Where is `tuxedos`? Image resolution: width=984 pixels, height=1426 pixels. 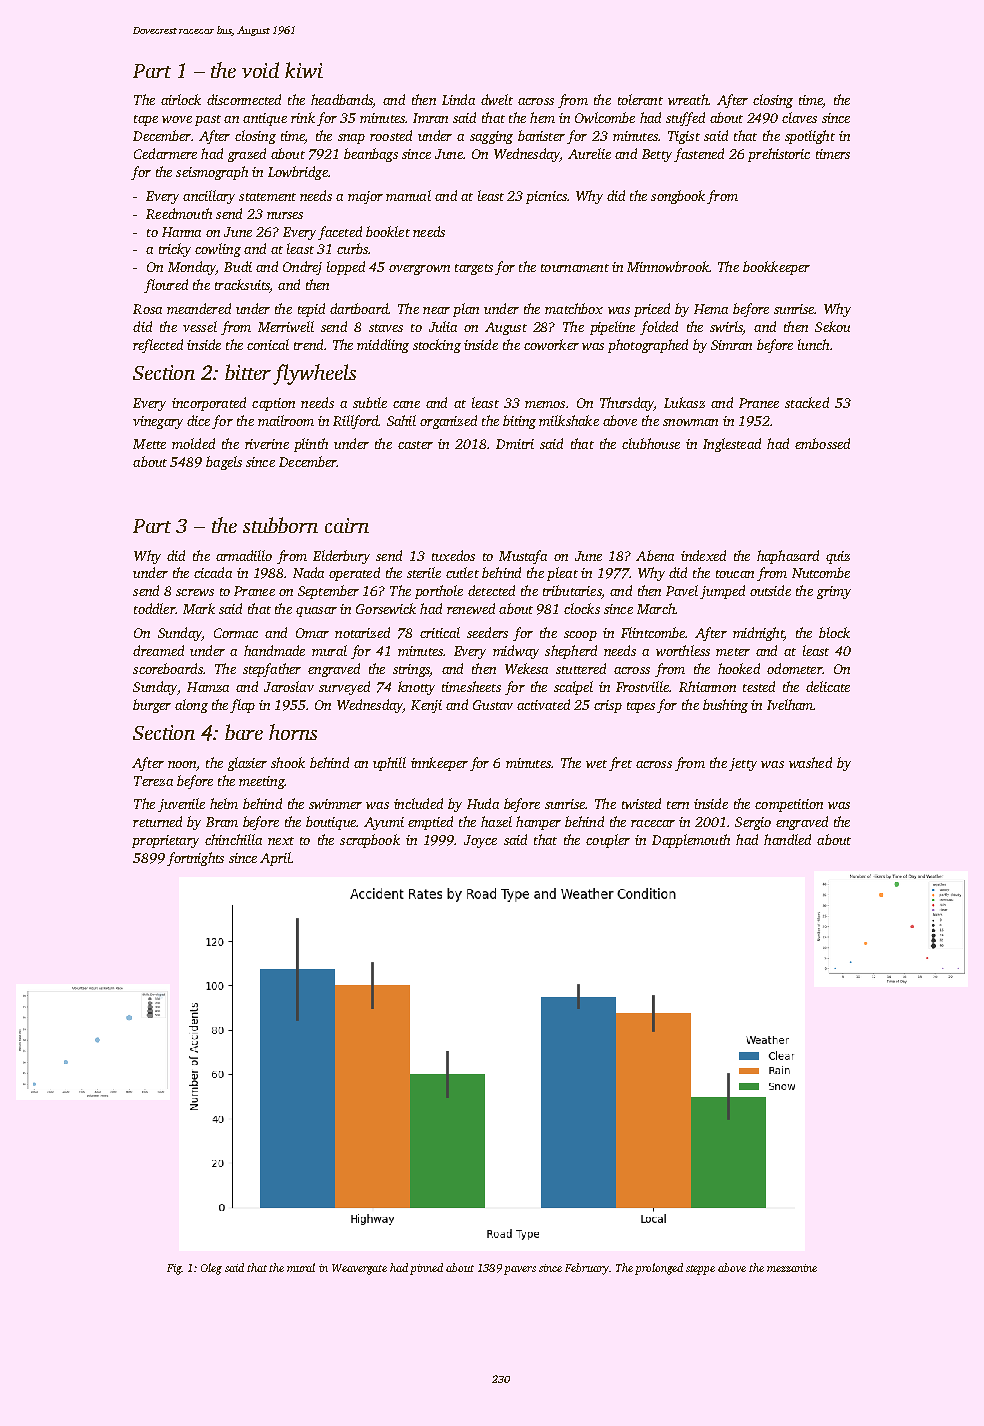
tuxedos is located at coordinates (453, 555).
